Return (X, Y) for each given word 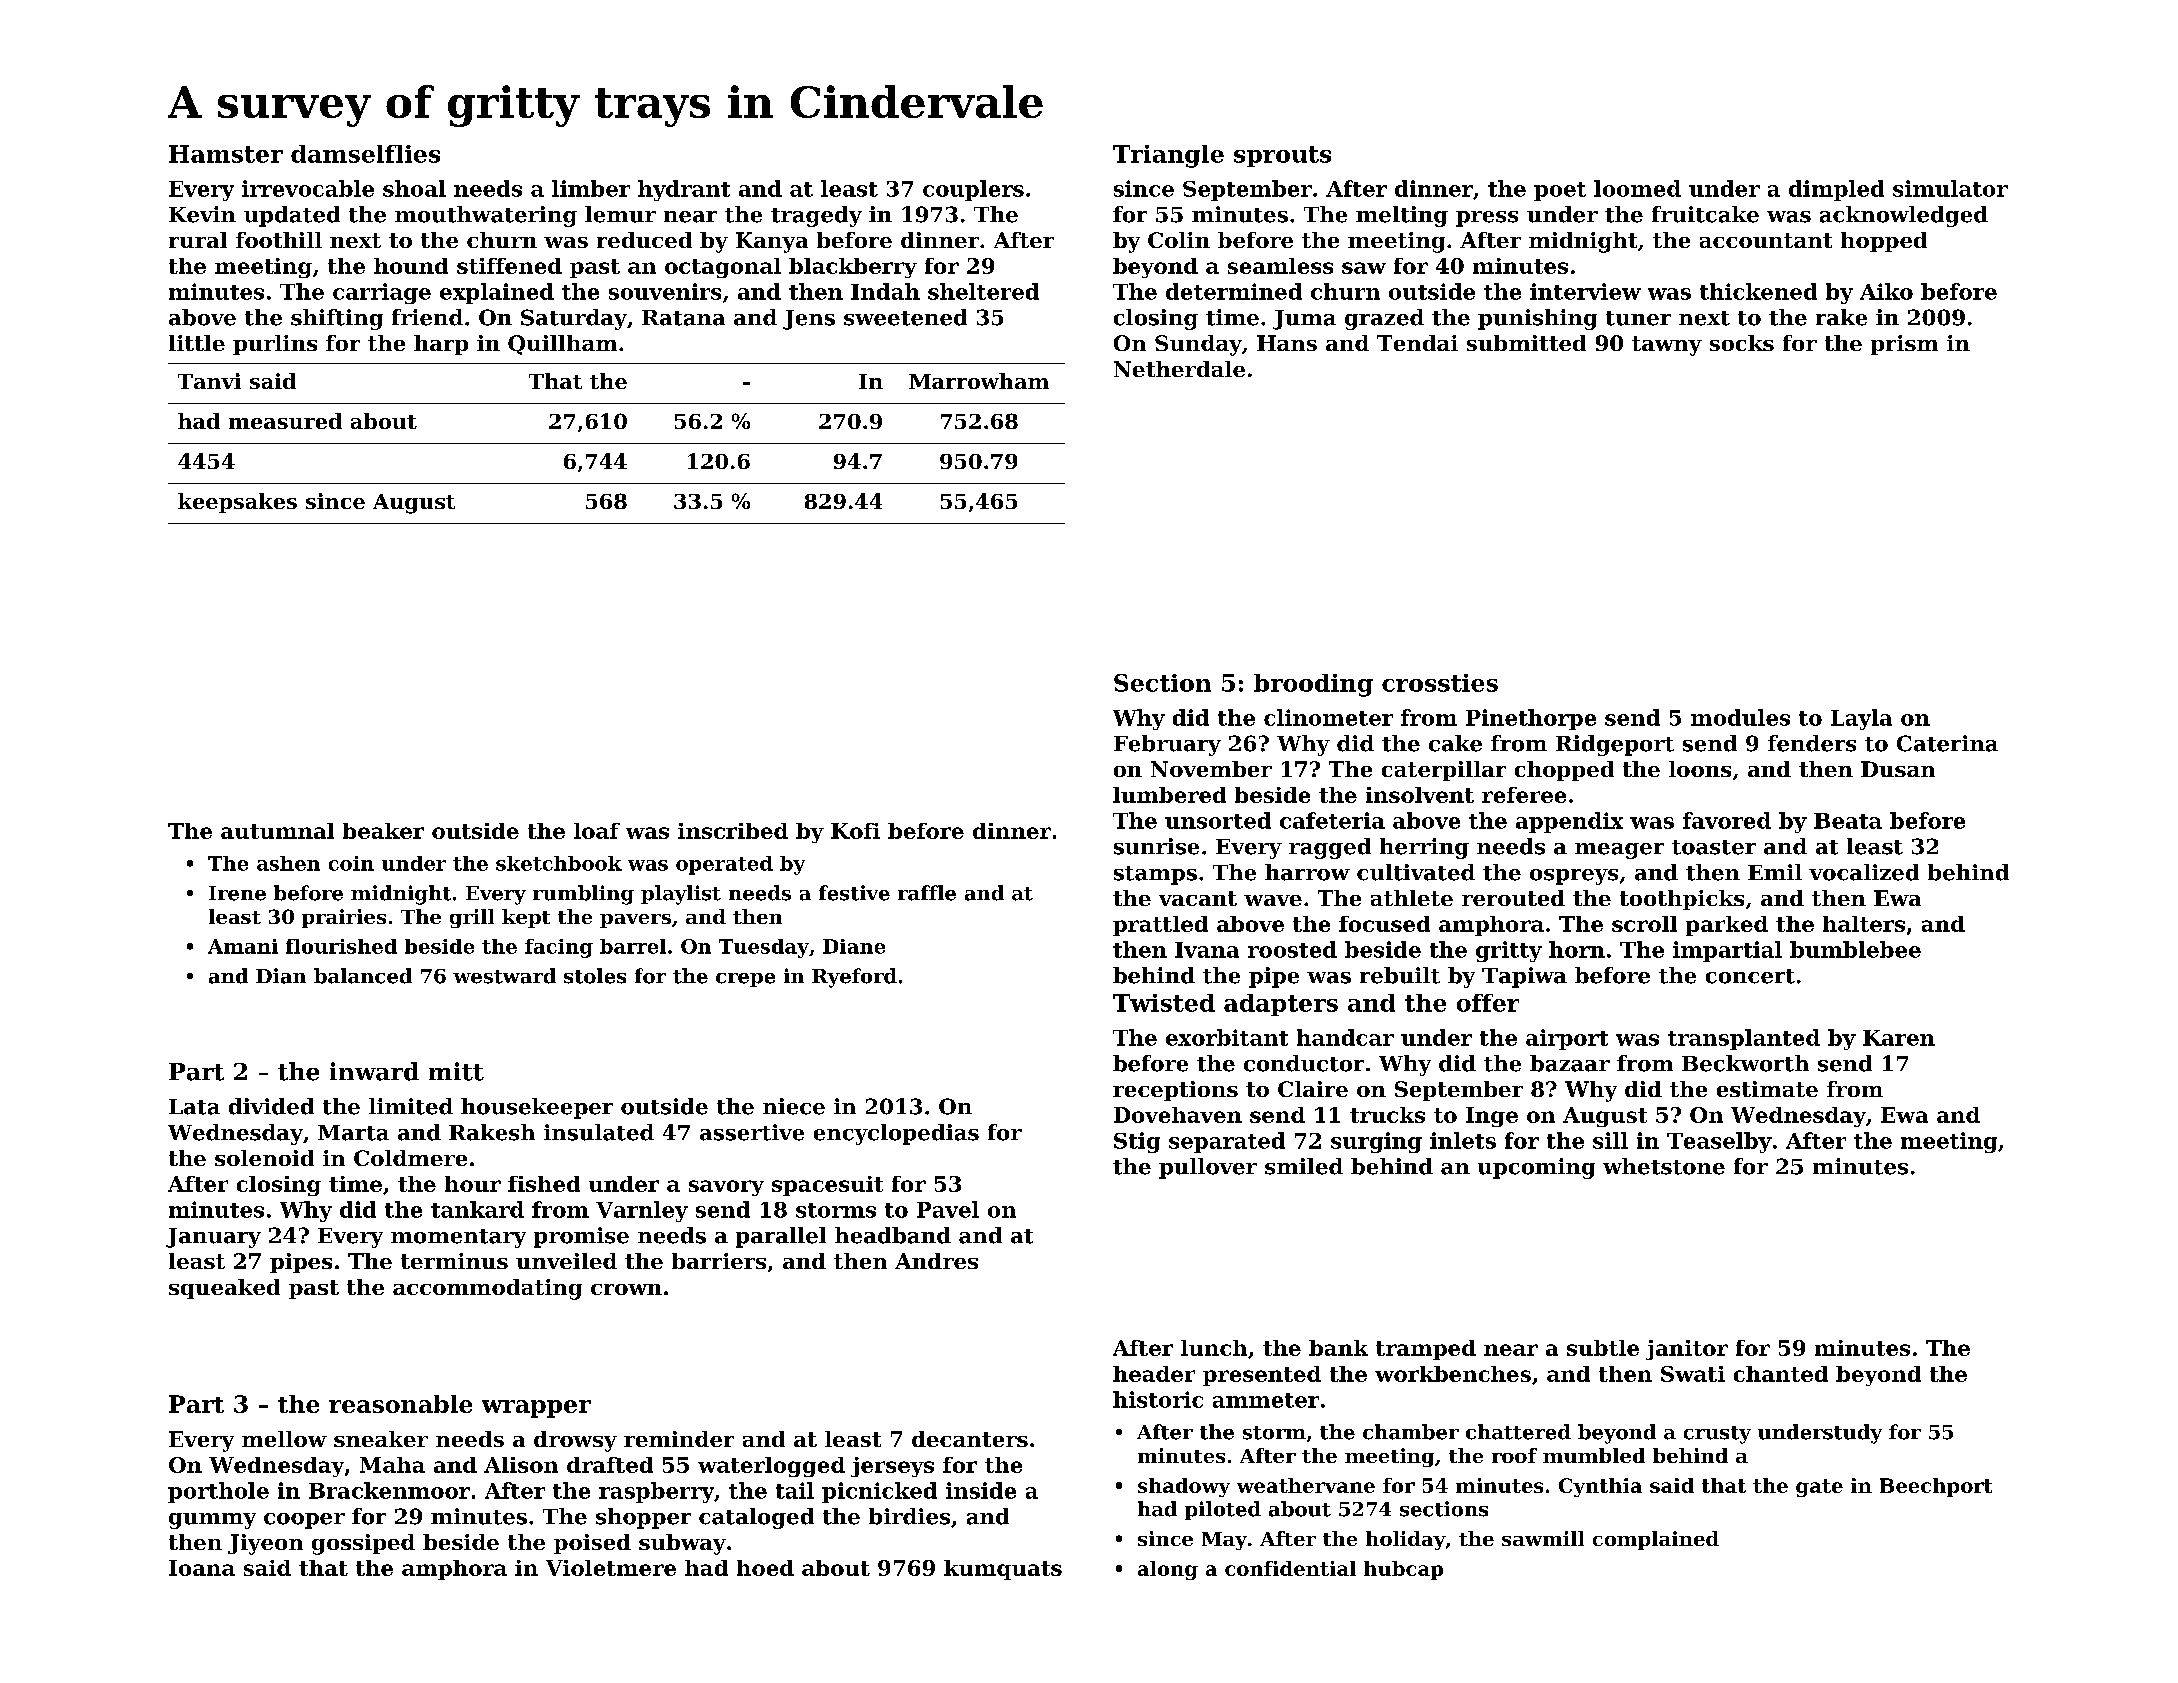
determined (1234, 291)
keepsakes (237, 503)
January (213, 1238)
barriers (719, 1261)
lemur (620, 214)
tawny (1667, 346)
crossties (1440, 683)
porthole (218, 1492)
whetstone (1664, 1166)
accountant (1766, 240)
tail (795, 1490)
